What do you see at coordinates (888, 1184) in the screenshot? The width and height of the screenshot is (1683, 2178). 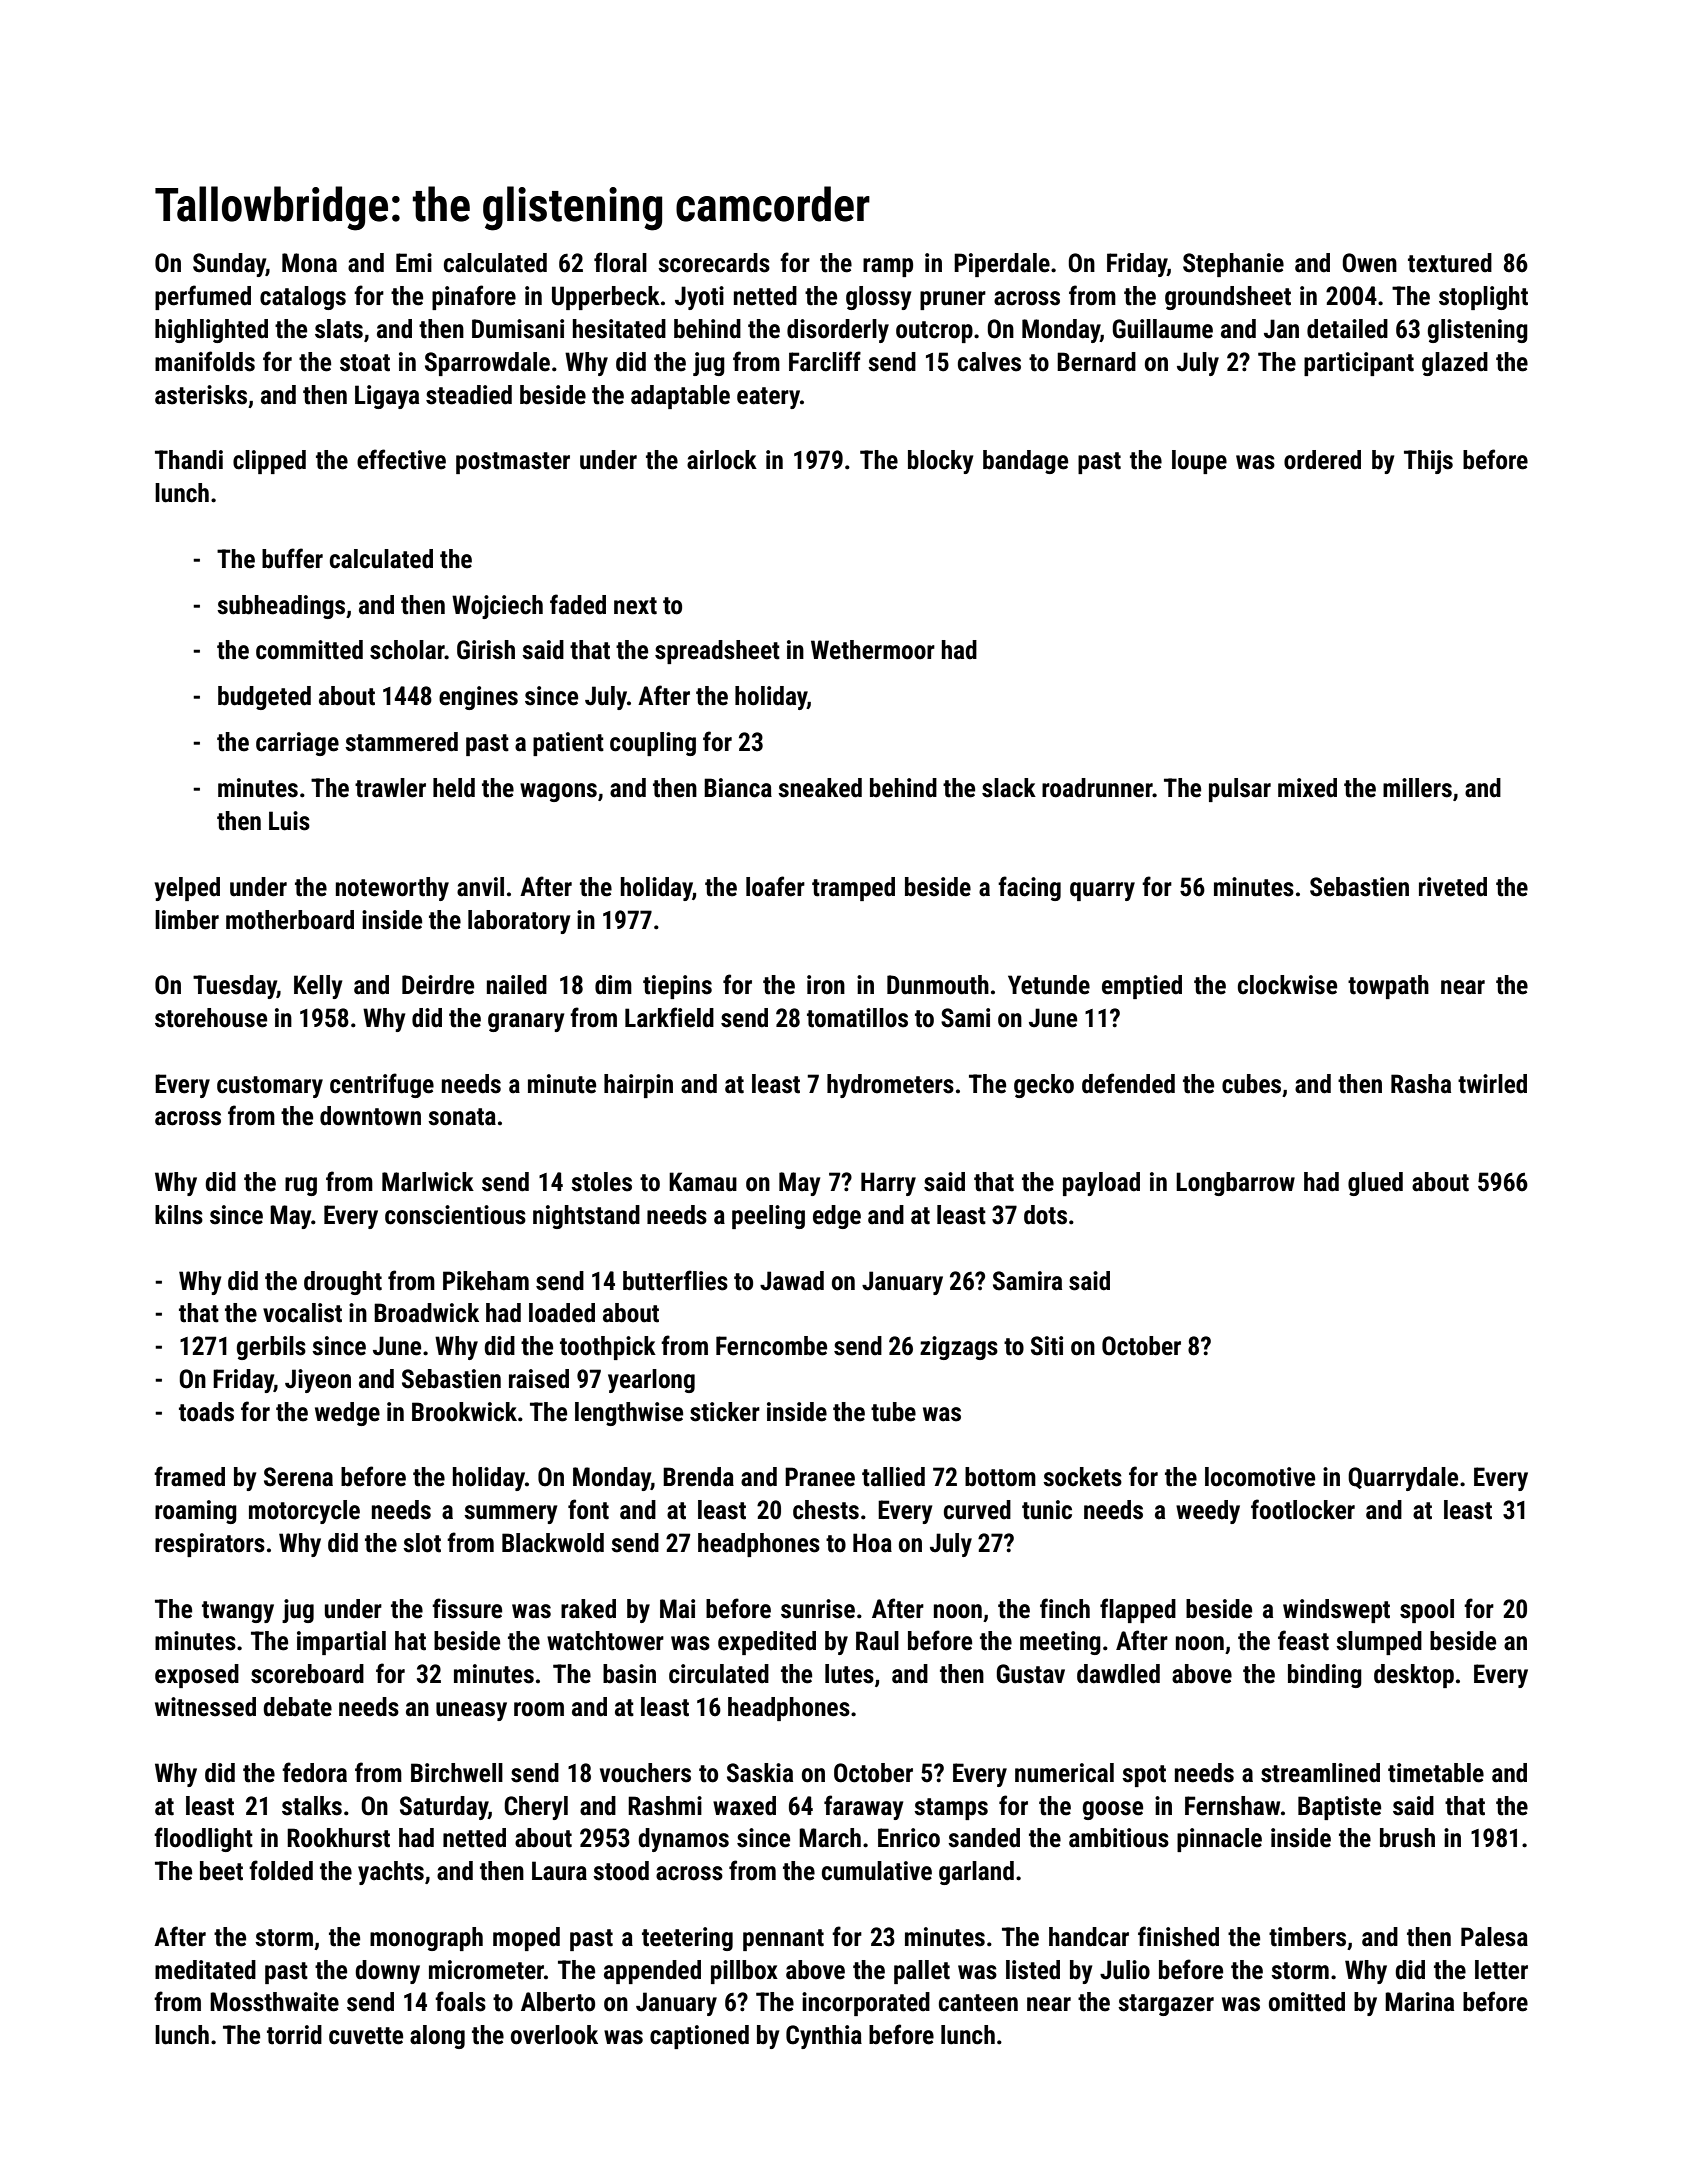 I see `Harry` at bounding box center [888, 1184].
